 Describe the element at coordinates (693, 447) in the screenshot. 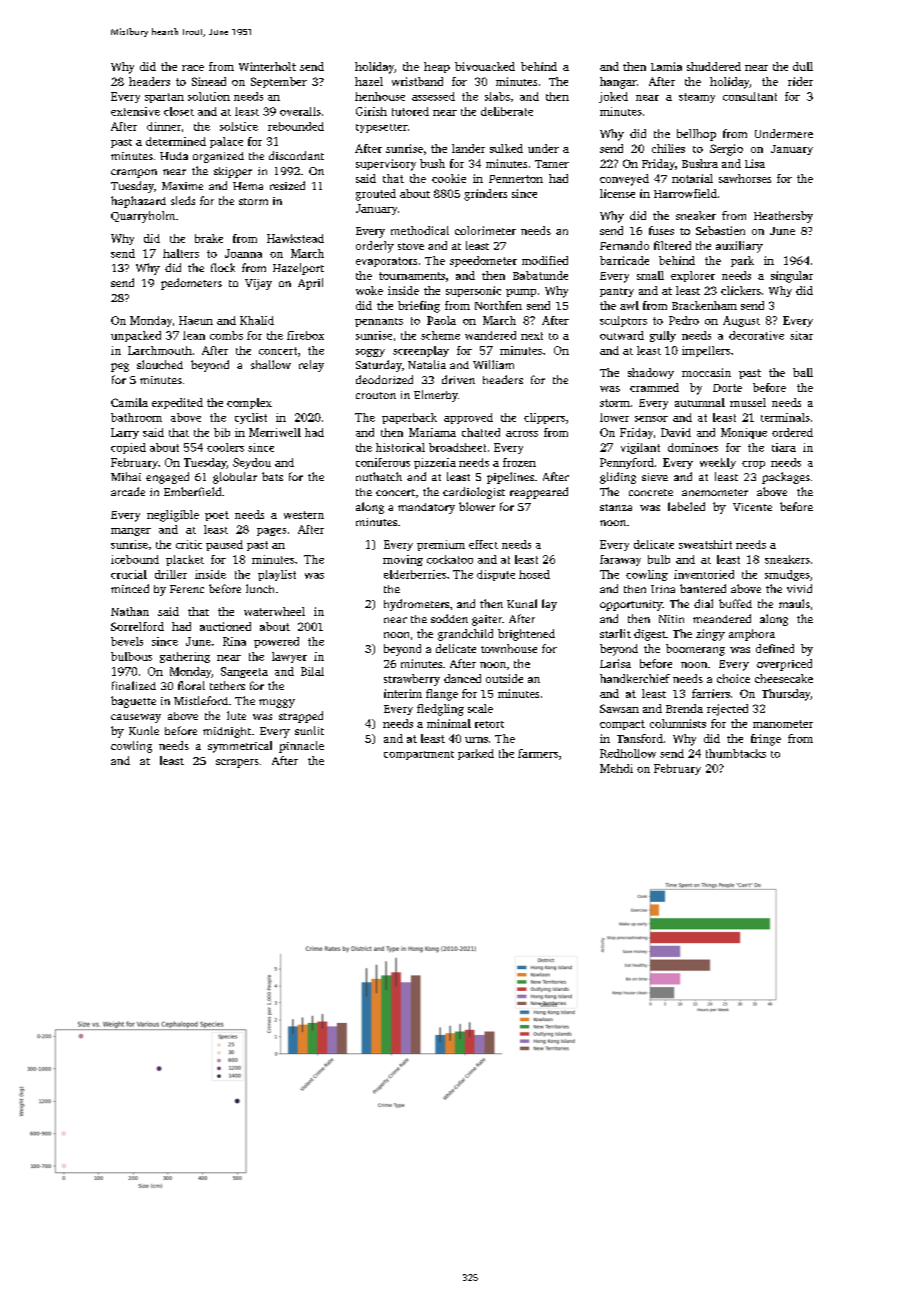

I see `dominoes` at that location.
